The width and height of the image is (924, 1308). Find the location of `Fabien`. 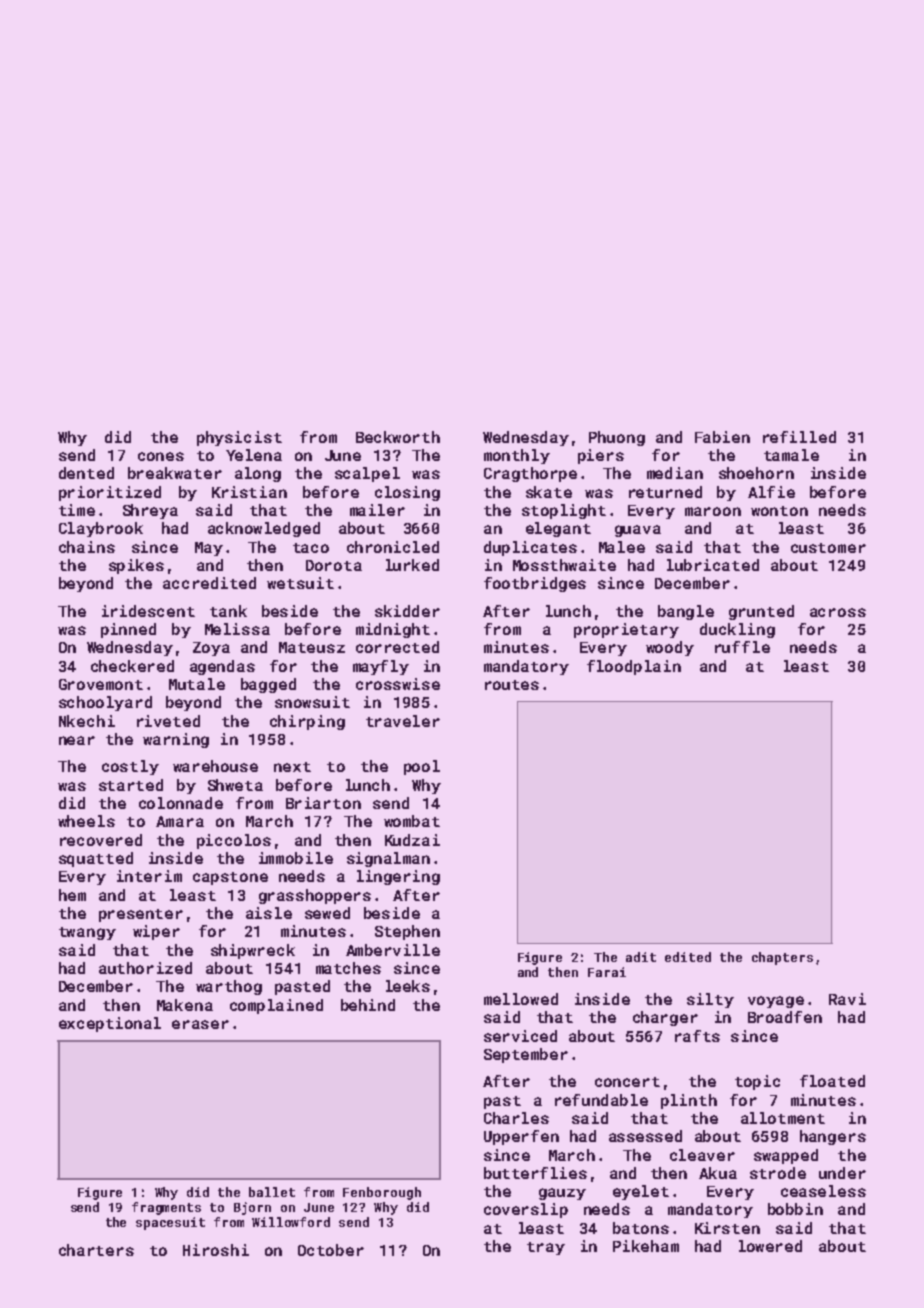

Fabien is located at coordinates (722, 437).
